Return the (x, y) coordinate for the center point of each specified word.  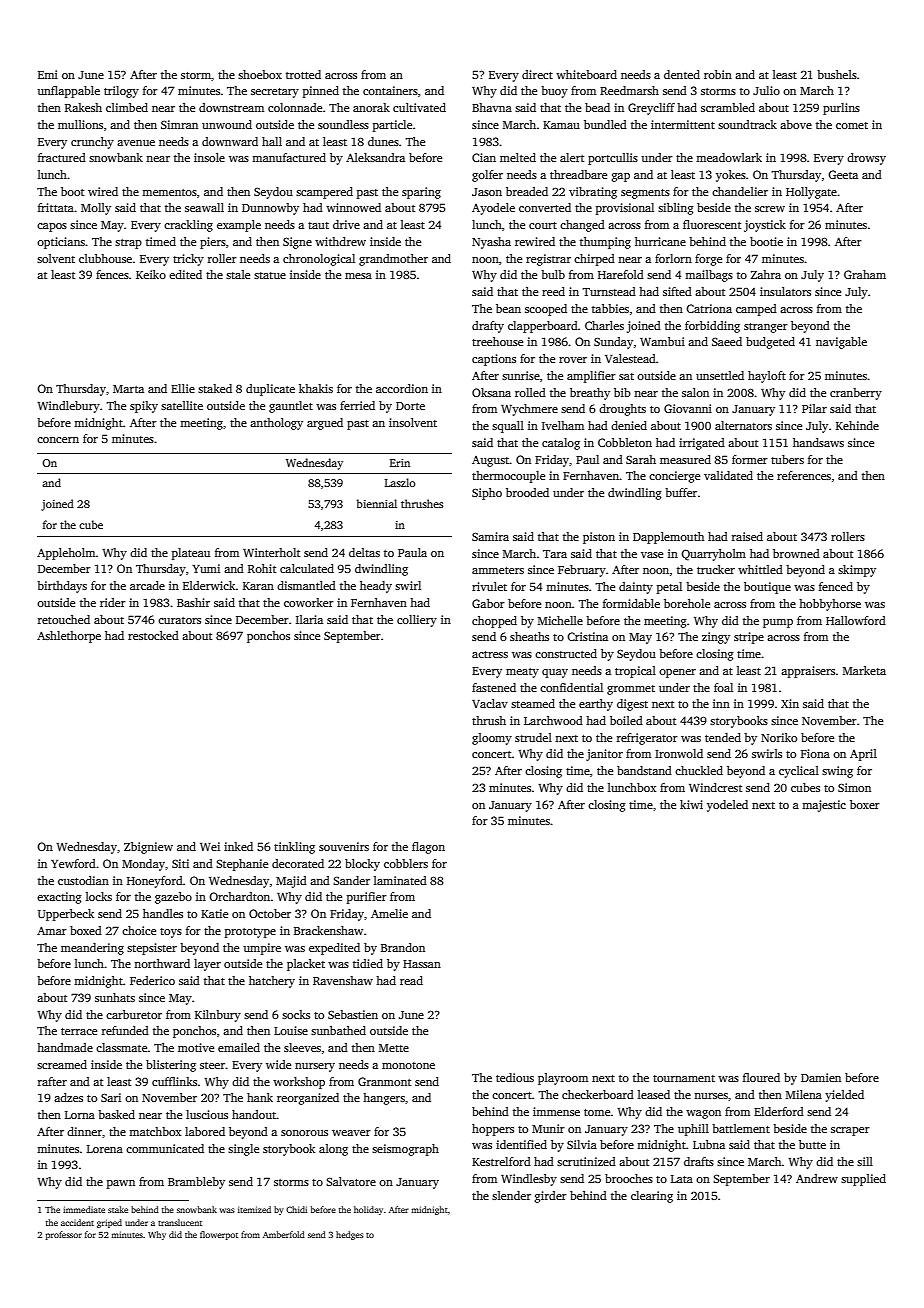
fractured (62, 157)
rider (113, 602)
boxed (86, 930)
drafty (488, 327)
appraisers (808, 672)
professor (64, 1235)
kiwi (691, 804)
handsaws (818, 442)
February (582, 571)
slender (511, 1195)
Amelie (389, 913)
